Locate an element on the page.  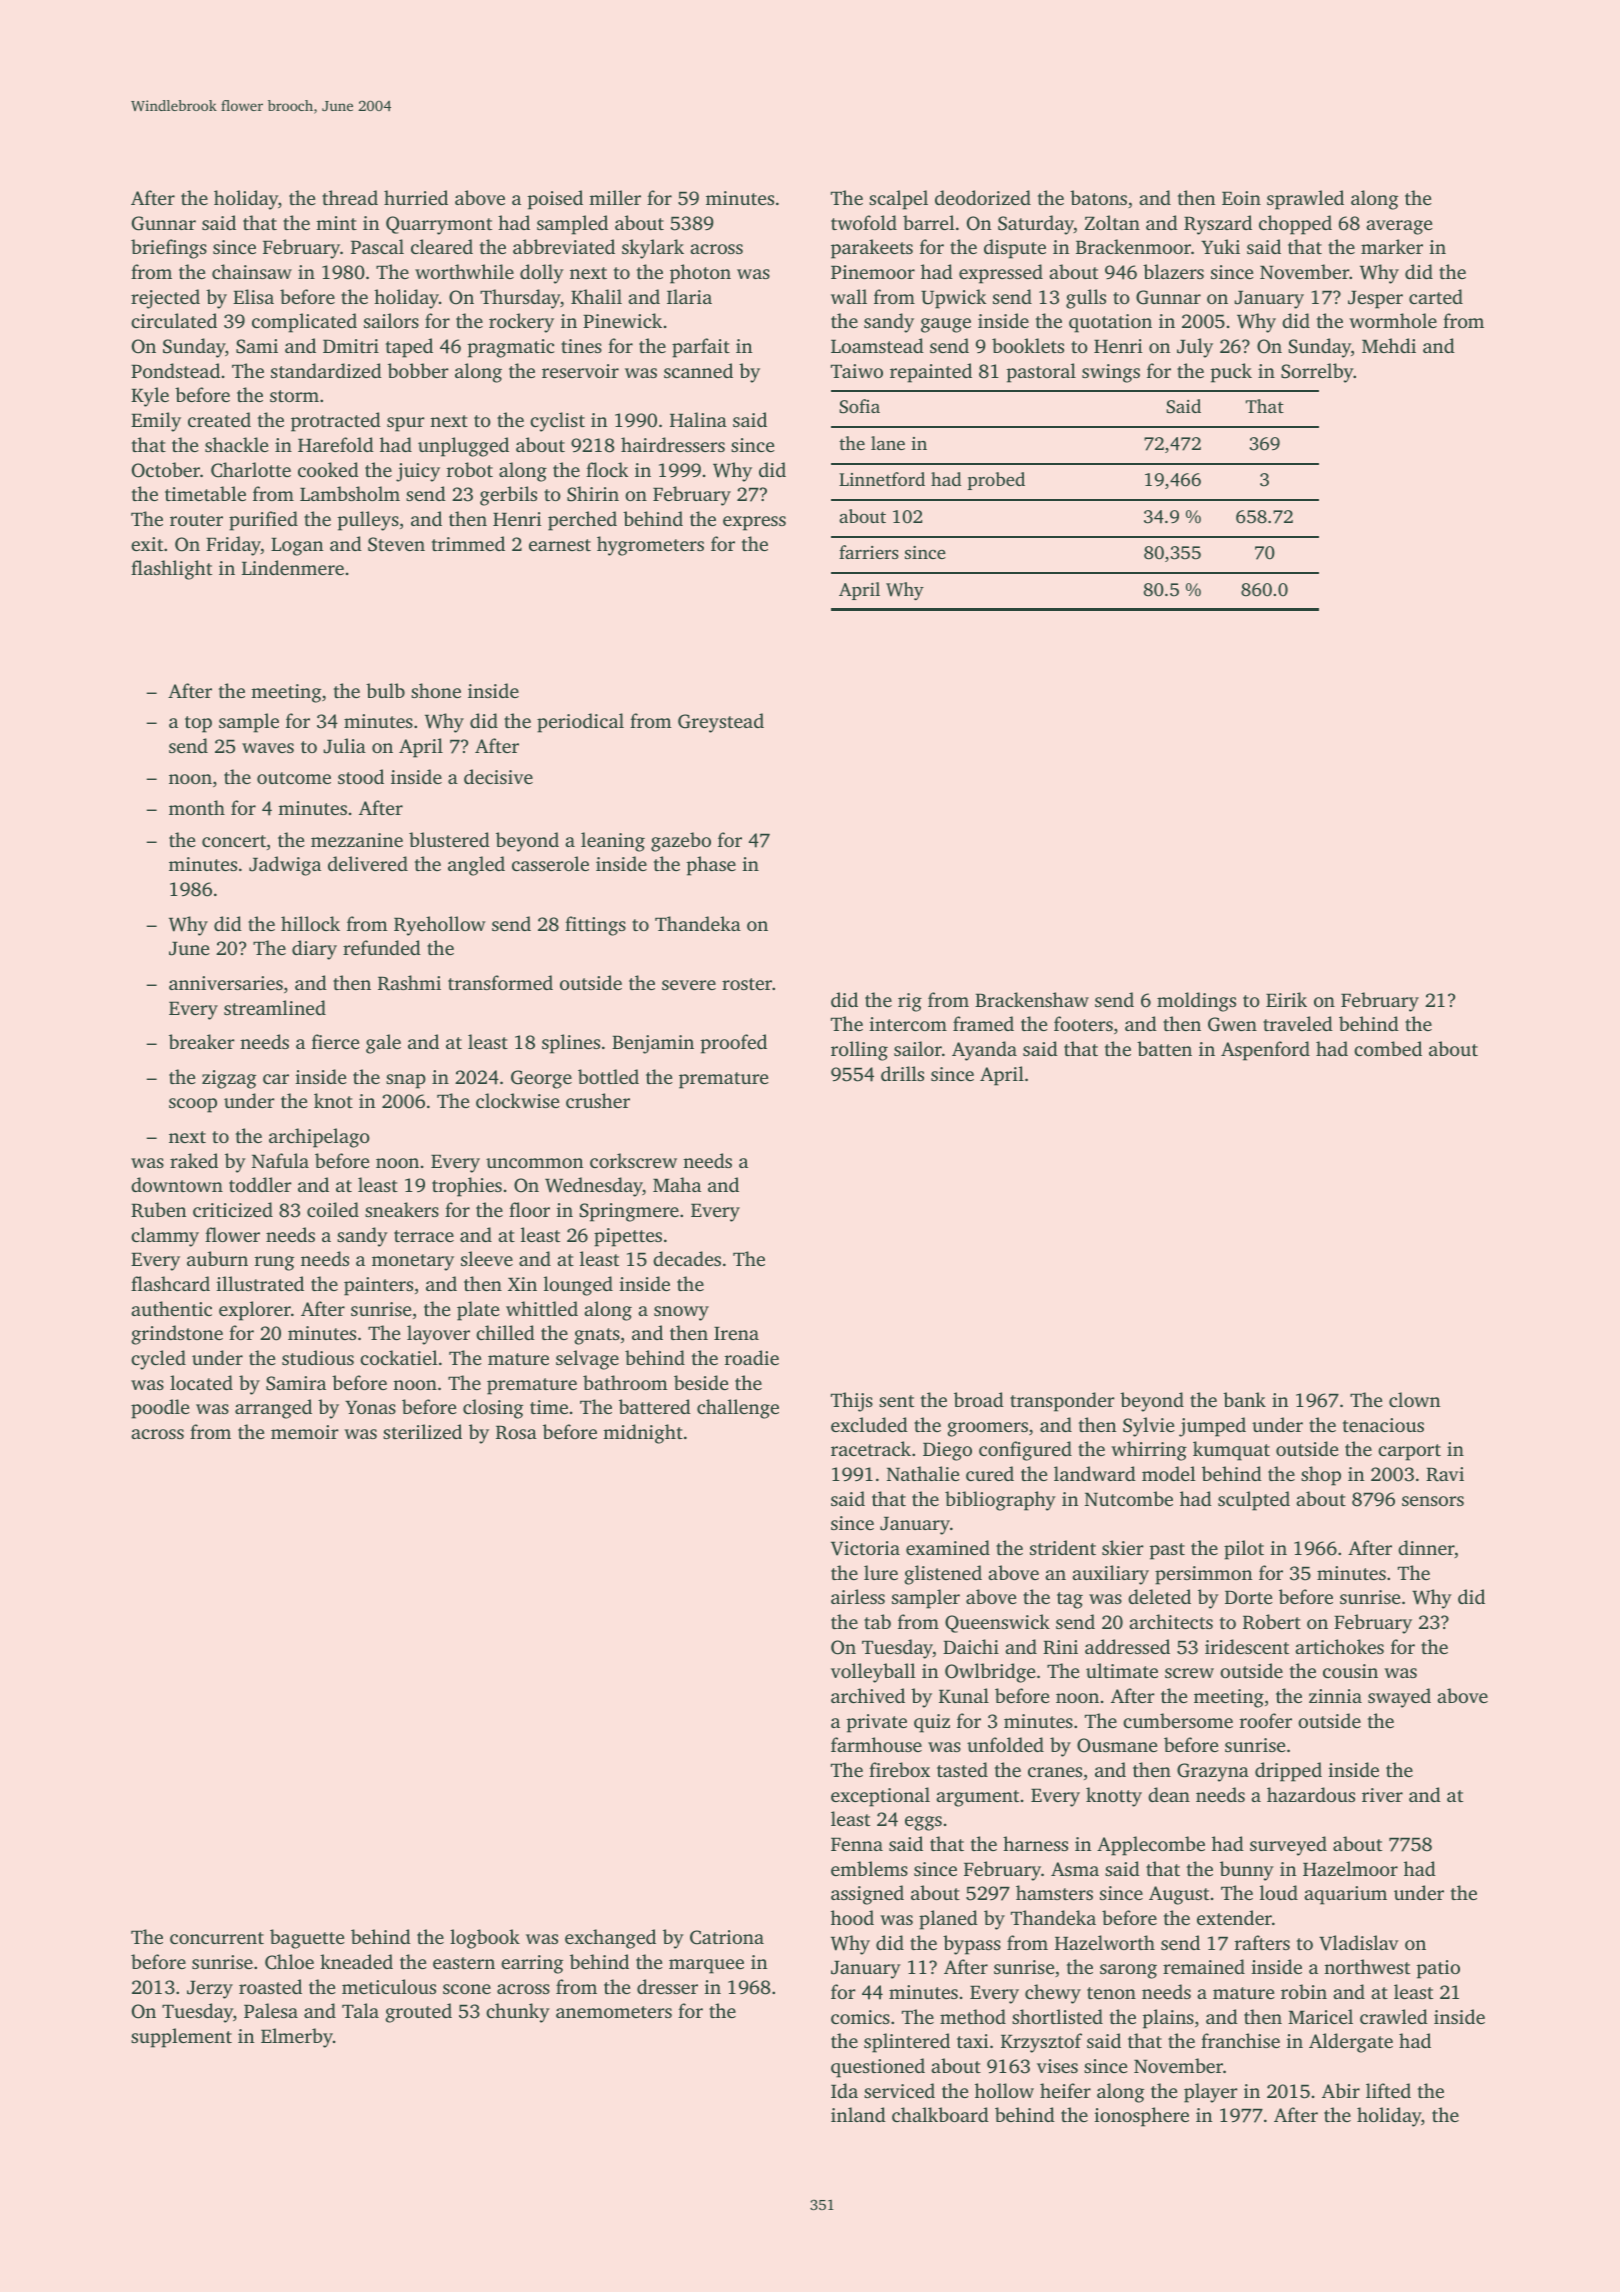
sterilized is located at coordinates (422, 1431).
